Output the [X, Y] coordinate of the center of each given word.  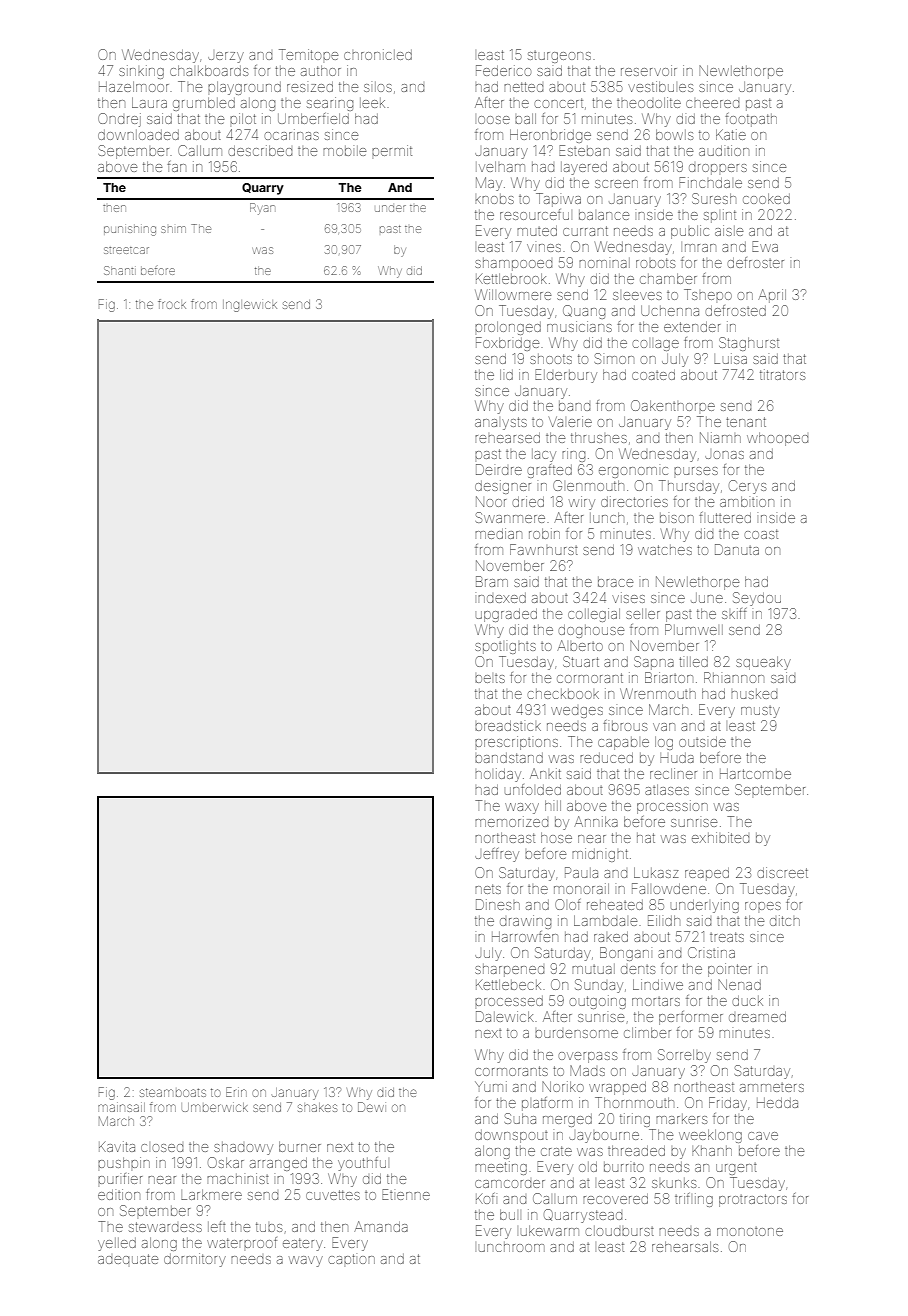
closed [162, 1148]
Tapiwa [558, 200]
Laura [149, 102]
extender [692, 327]
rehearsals [685, 1246]
